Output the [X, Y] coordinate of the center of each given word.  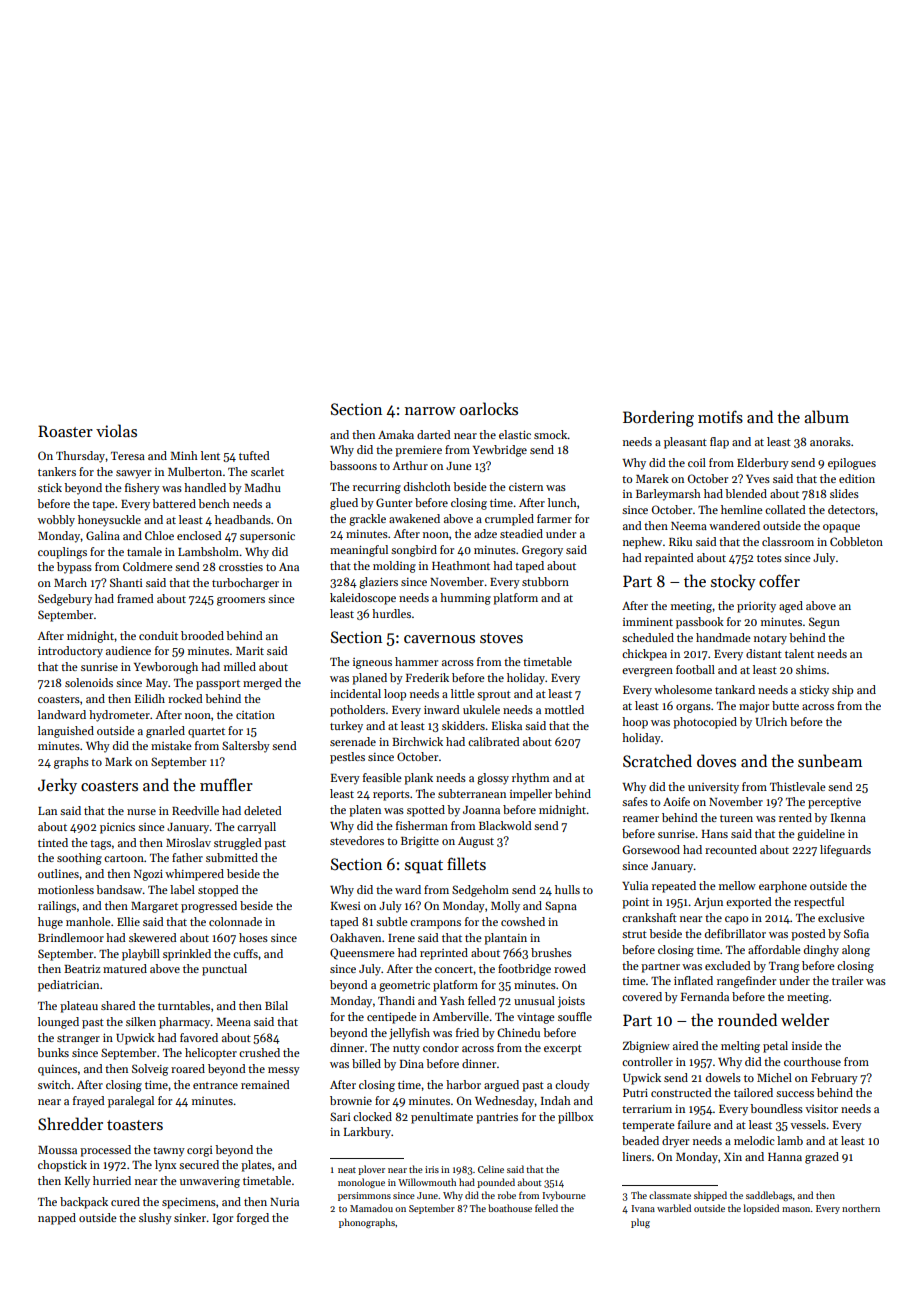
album [826, 417]
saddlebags [769, 1196]
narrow [430, 411]
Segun [824, 623]
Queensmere [362, 954]
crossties [241, 567]
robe [507, 1195]
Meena [233, 1022]
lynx [165, 1166]
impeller [531, 795]
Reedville [195, 810]
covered [642, 996]
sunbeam [830, 760]
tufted [254, 455]
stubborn [545, 581]
